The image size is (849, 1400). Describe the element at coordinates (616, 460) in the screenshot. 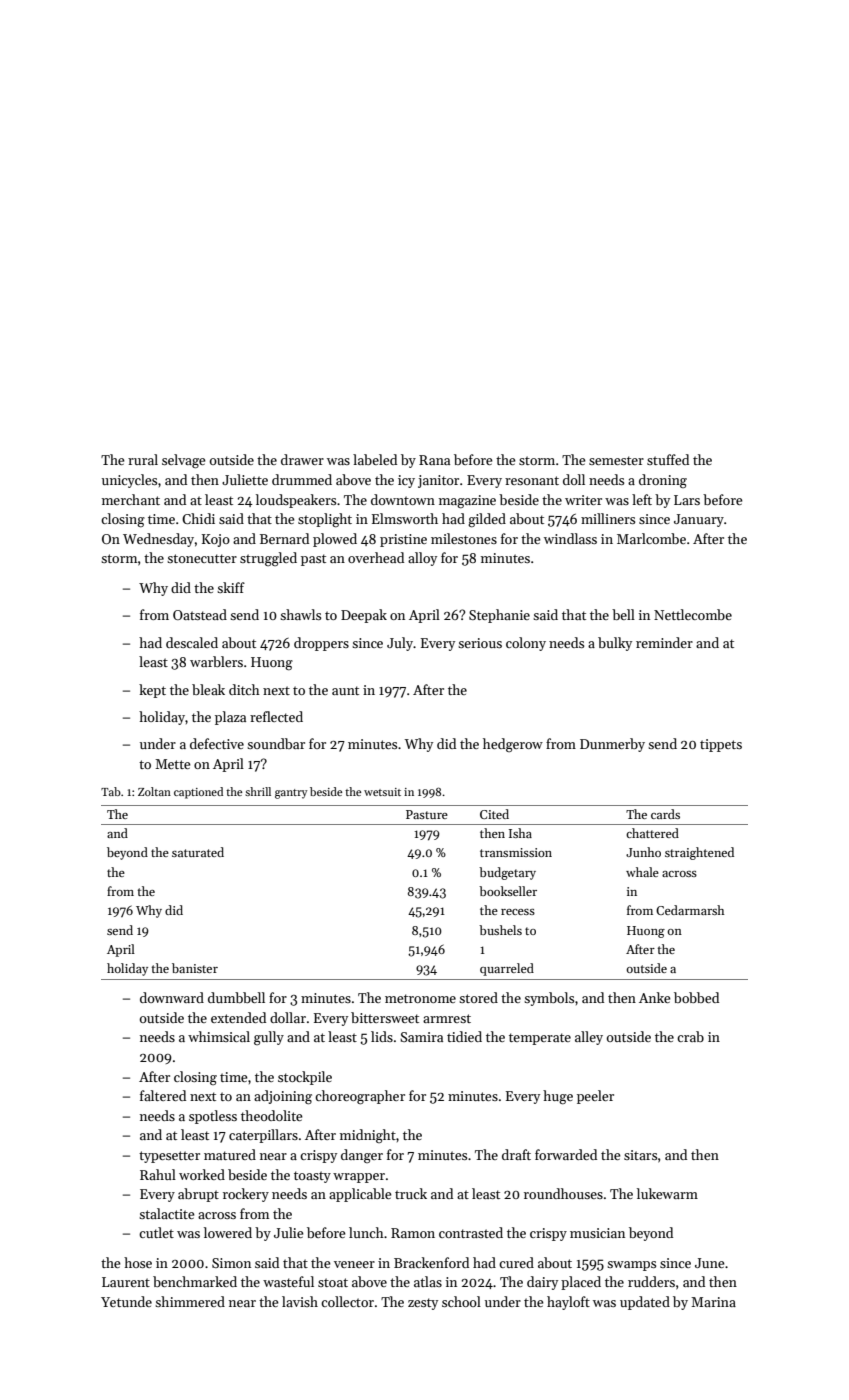

I see `semester` at that location.
